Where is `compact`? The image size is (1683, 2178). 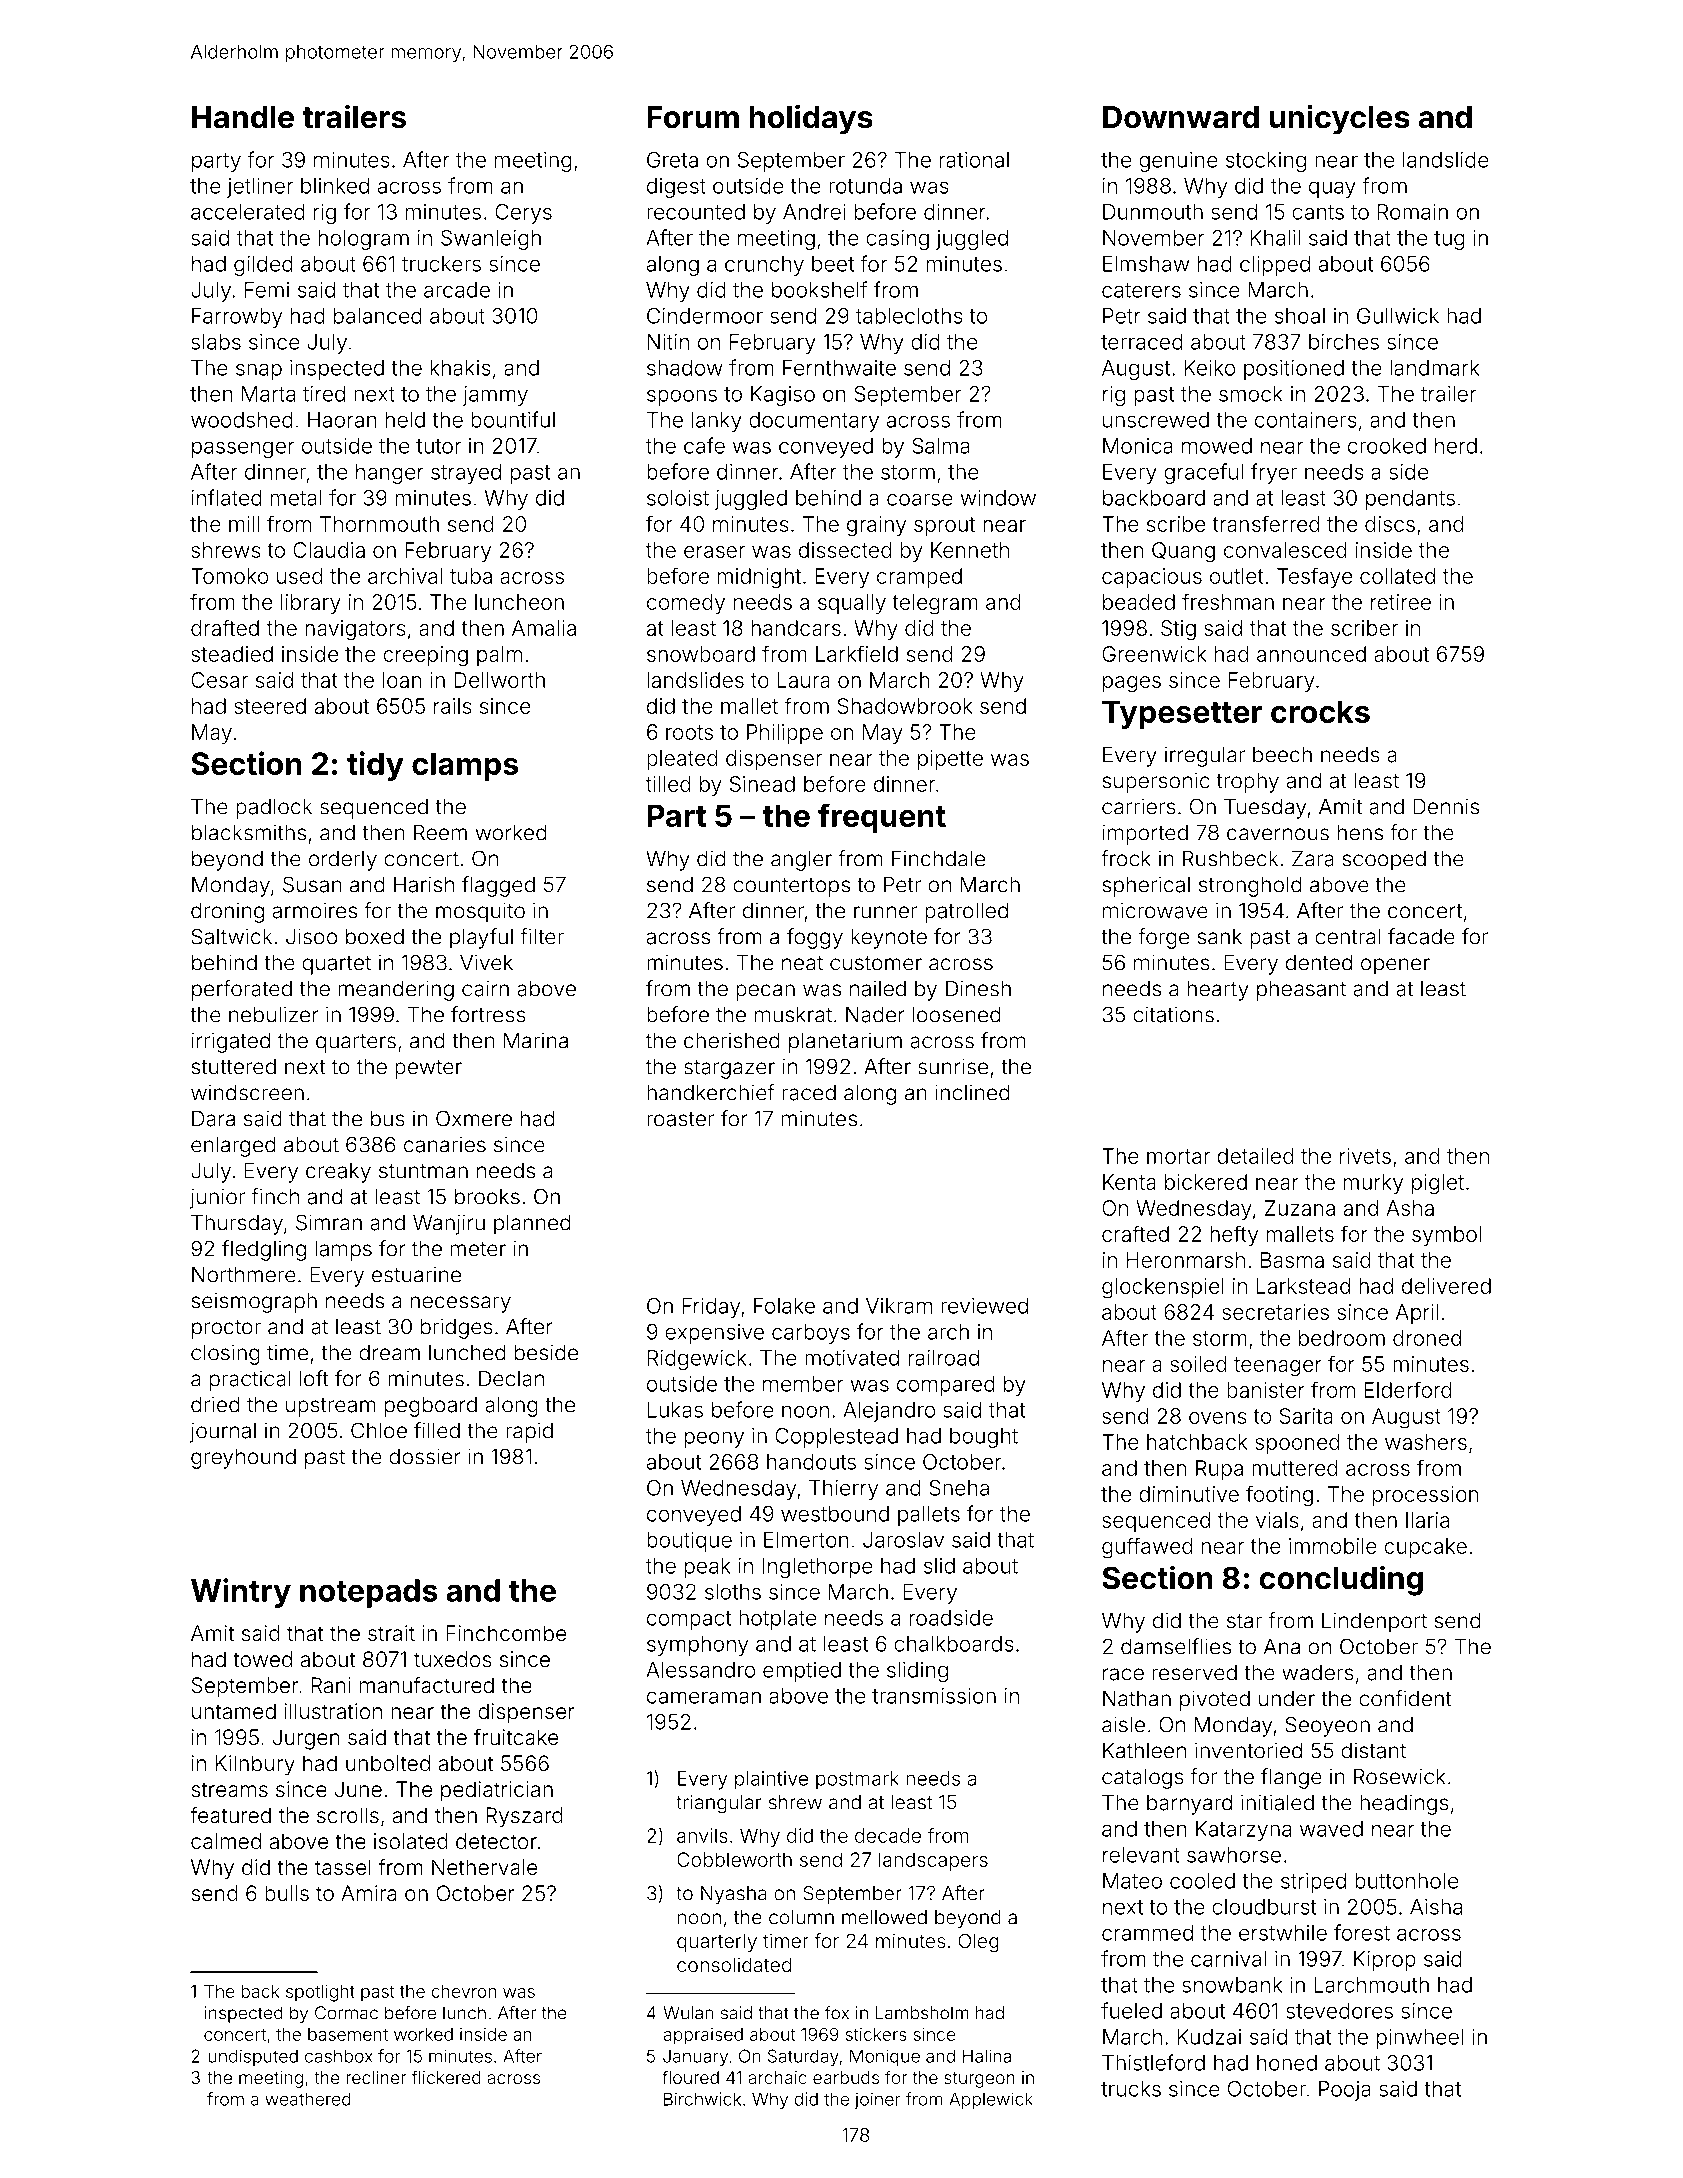 compact is located at coordinates (689, 1620).
